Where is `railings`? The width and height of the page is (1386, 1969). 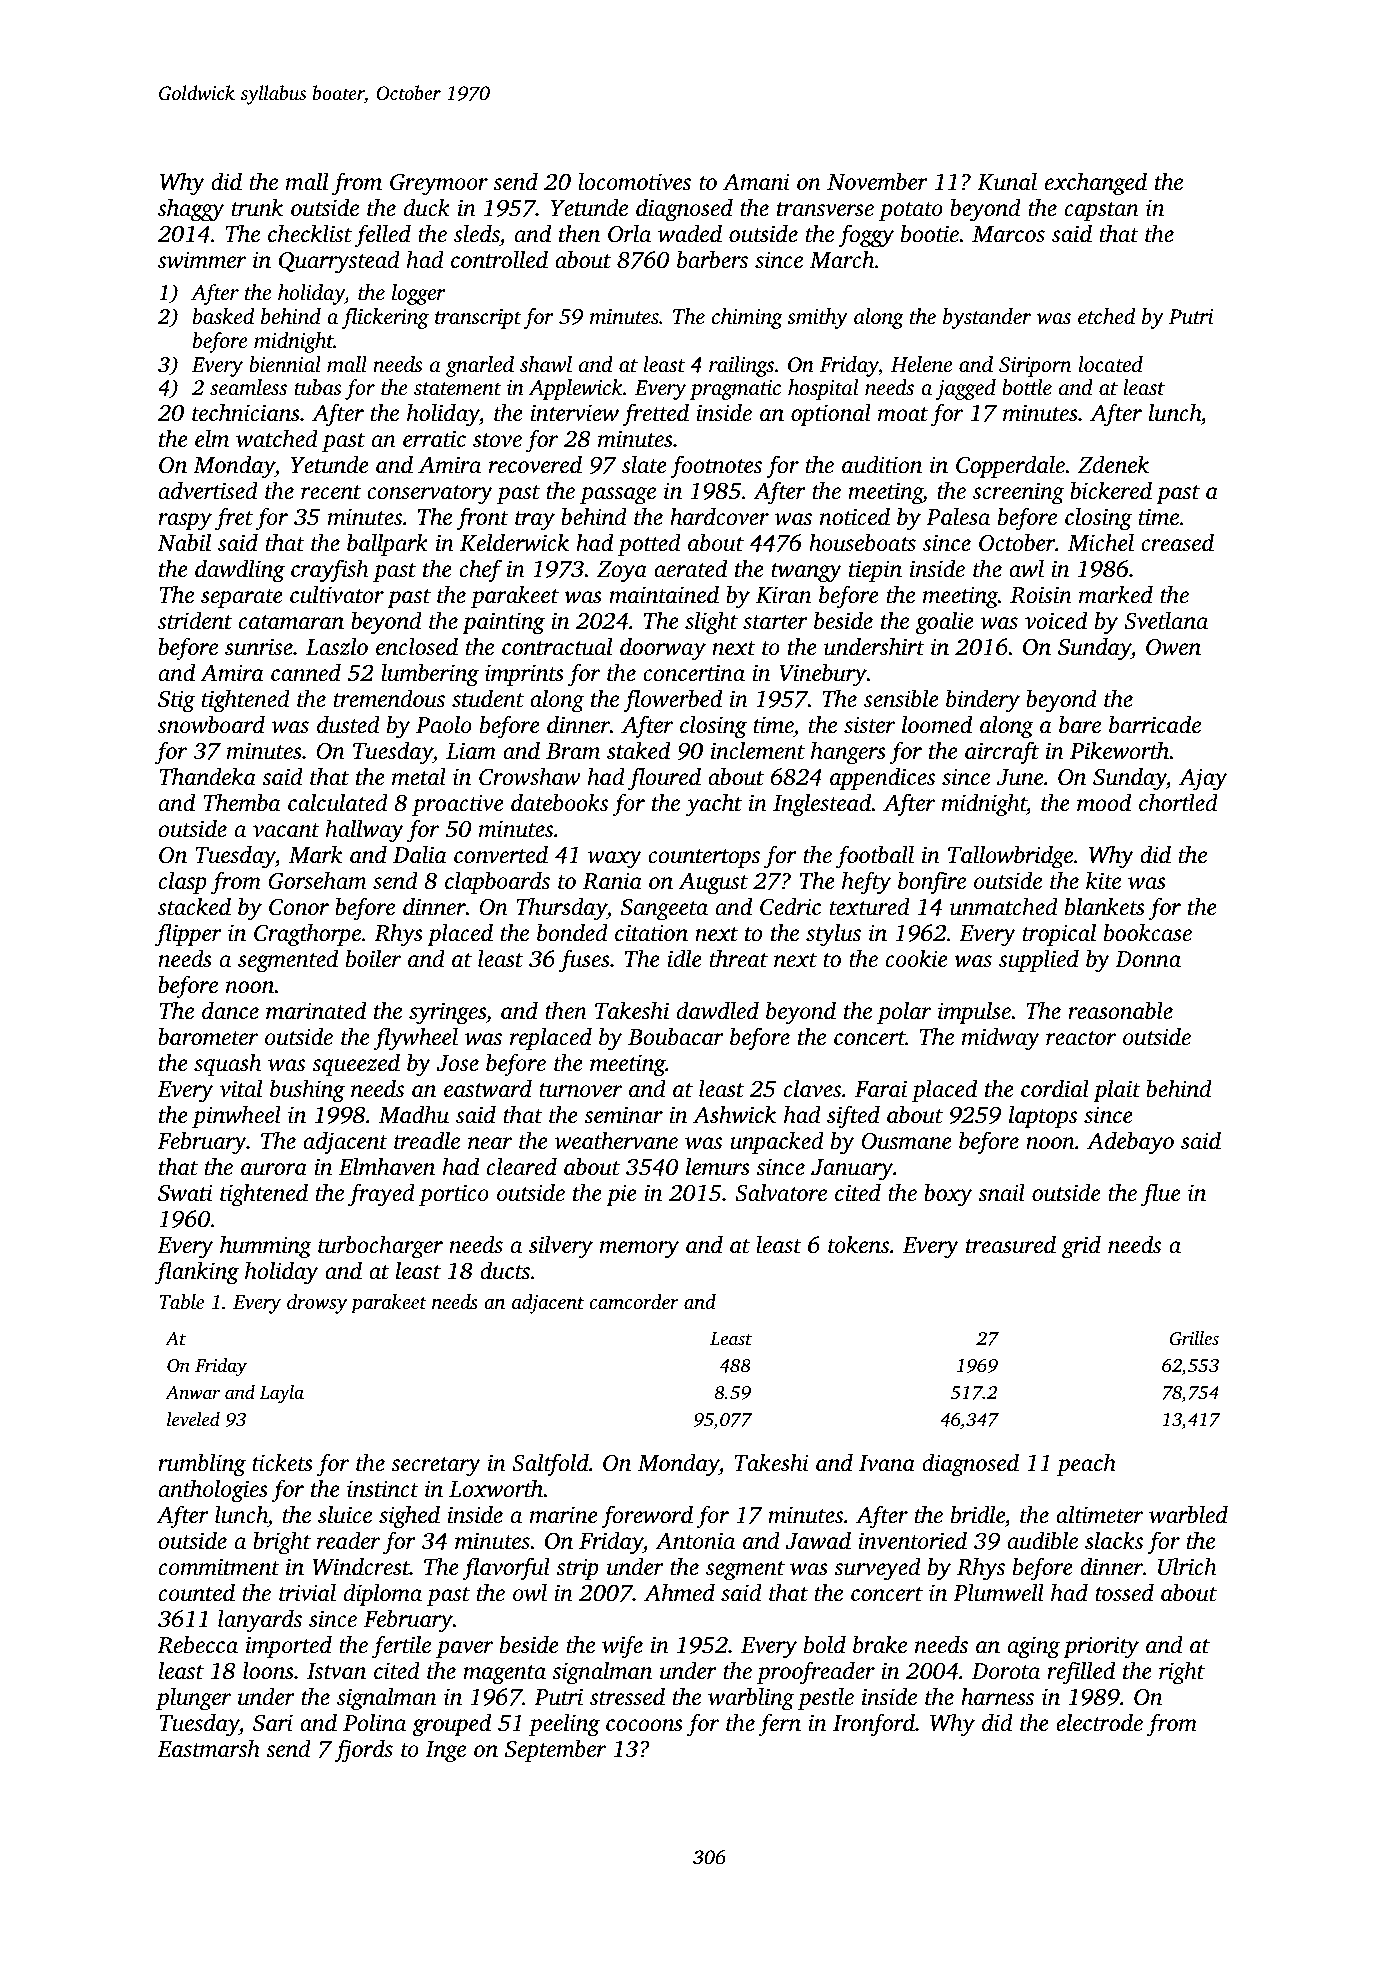 railings is located at coordinates (741, 366).
